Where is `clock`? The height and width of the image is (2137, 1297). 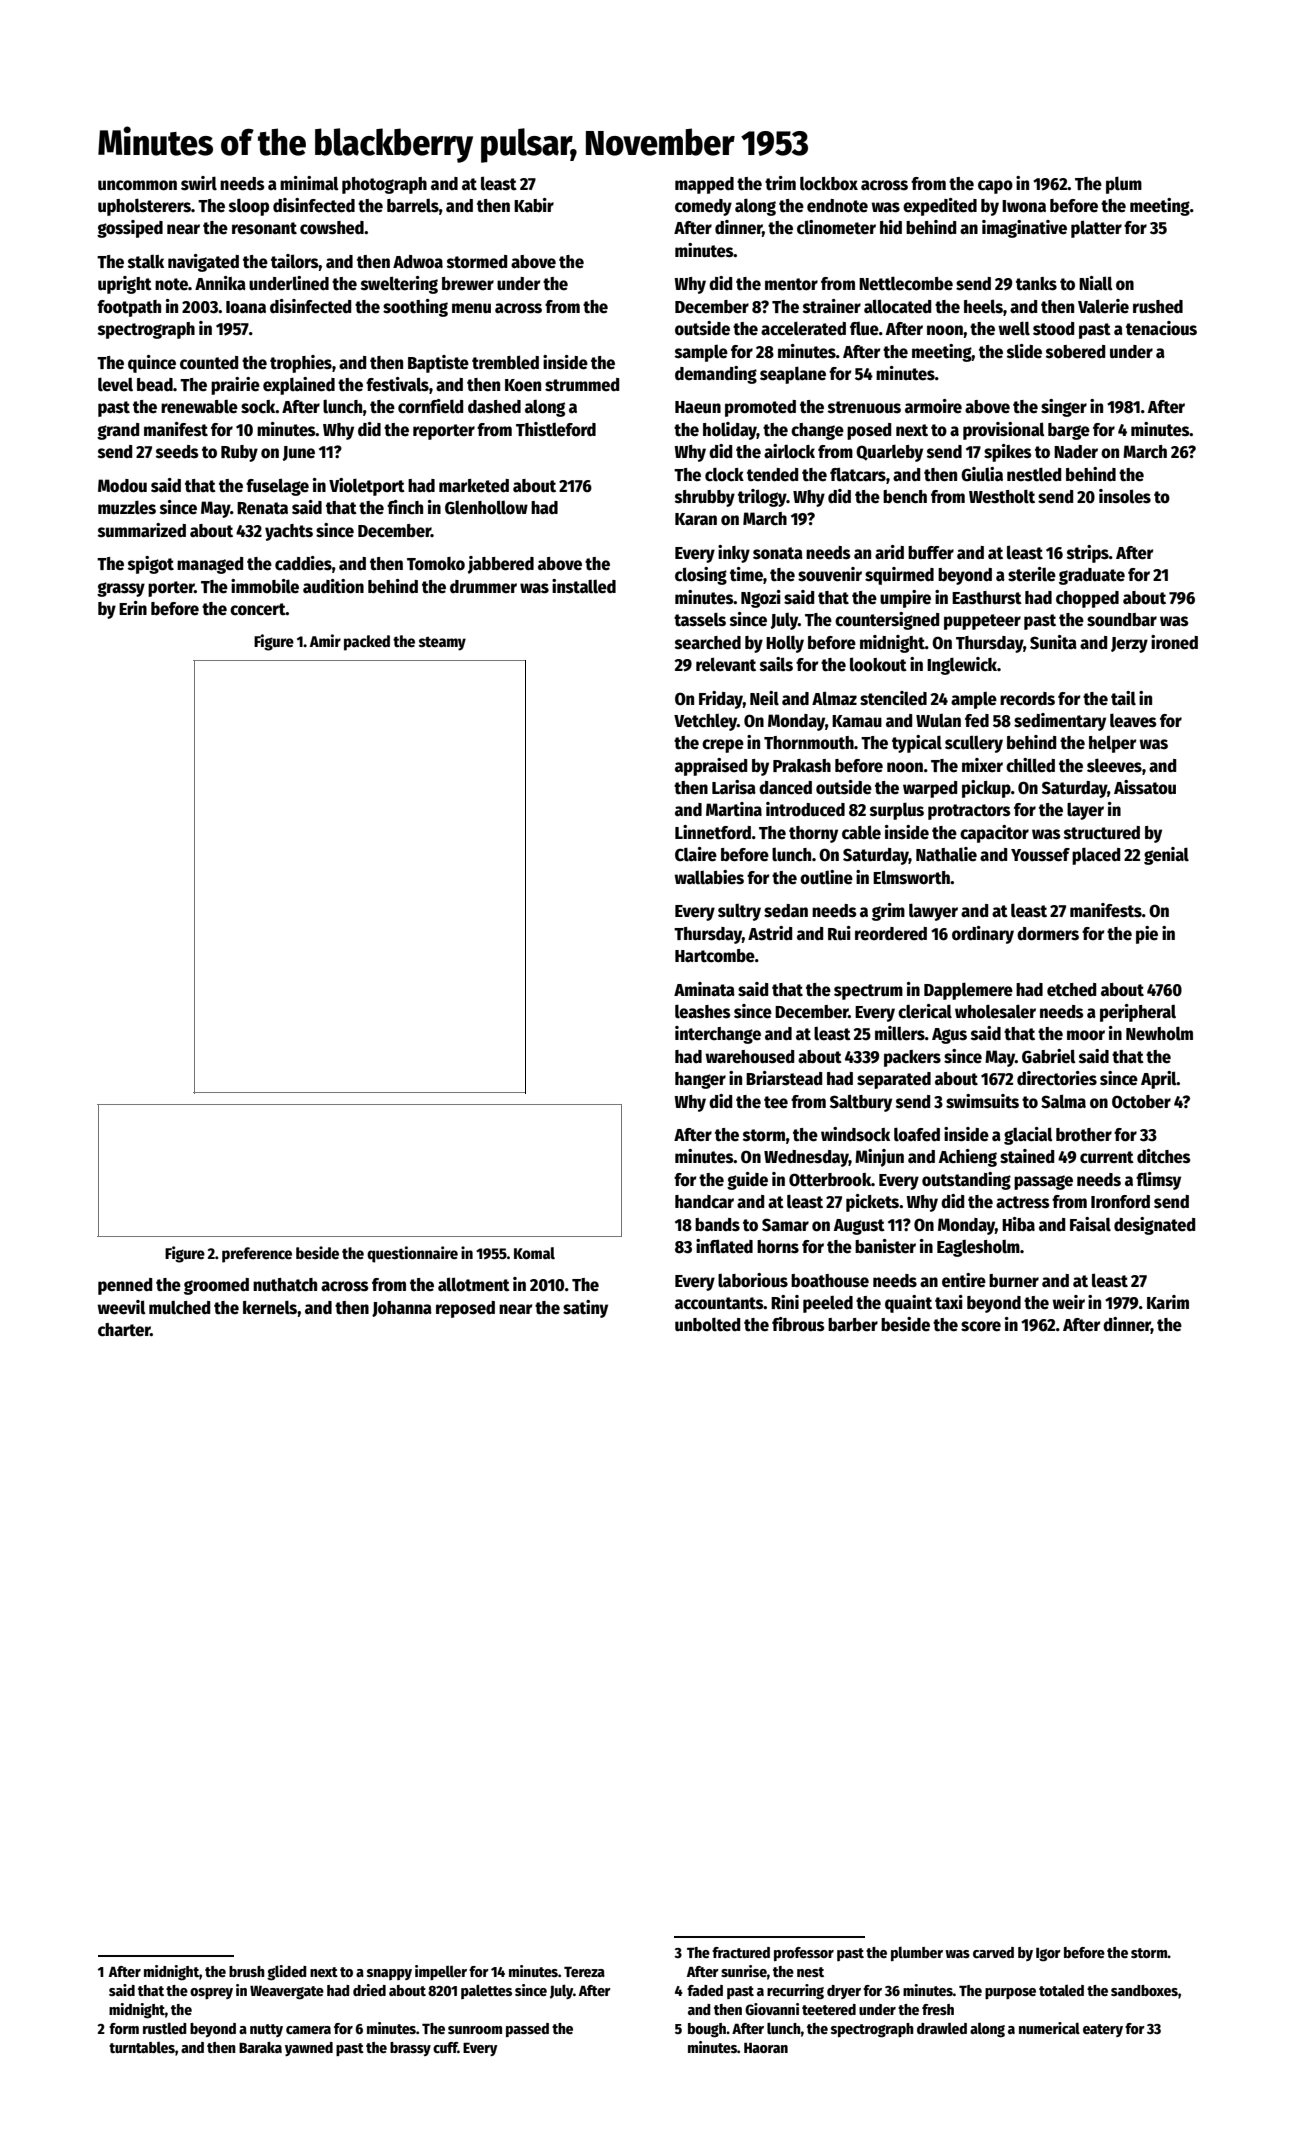 clock is located at coordinates (724, 474).
